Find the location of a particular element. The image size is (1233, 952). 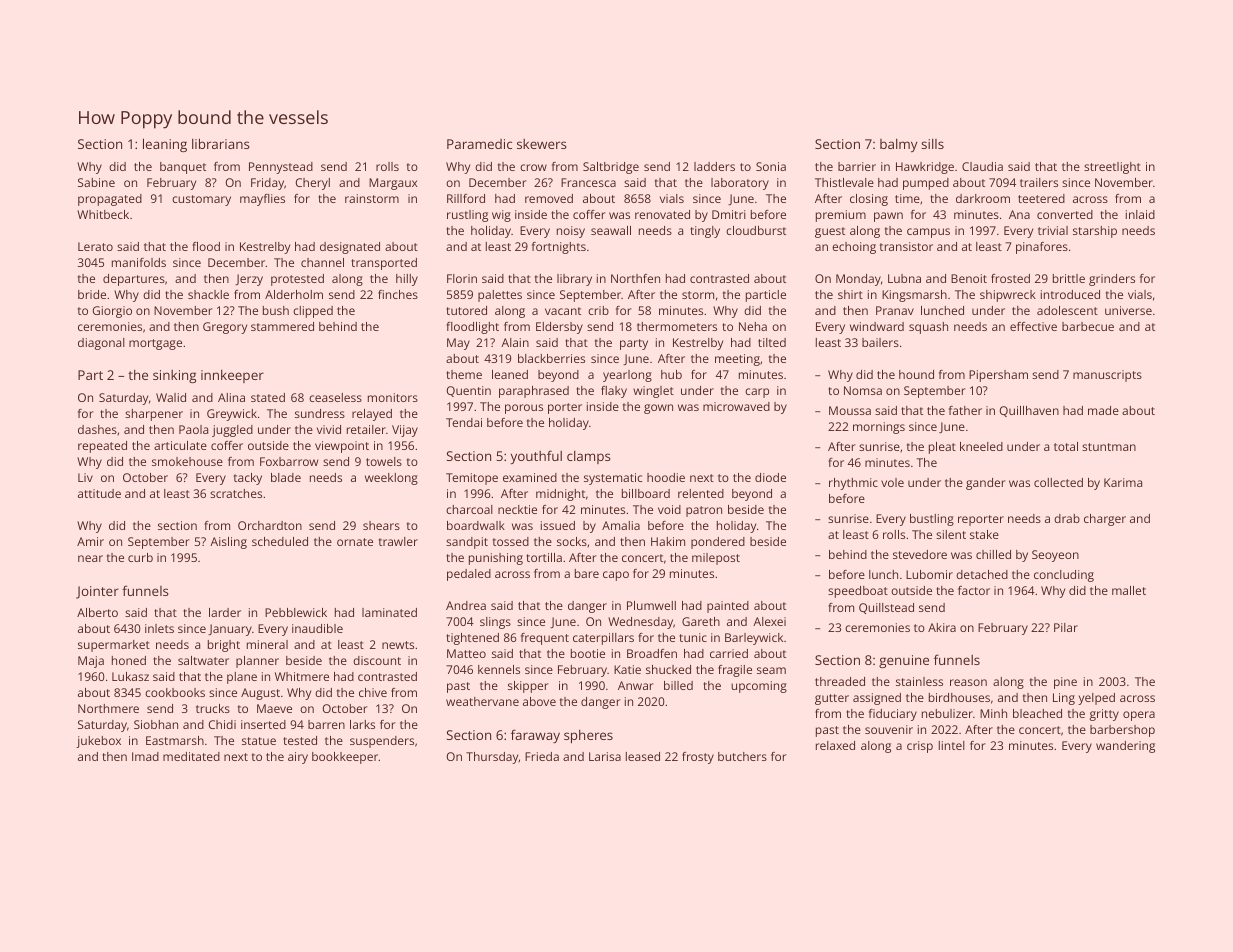

bookkeeper is located at coordinates (345, 758).
